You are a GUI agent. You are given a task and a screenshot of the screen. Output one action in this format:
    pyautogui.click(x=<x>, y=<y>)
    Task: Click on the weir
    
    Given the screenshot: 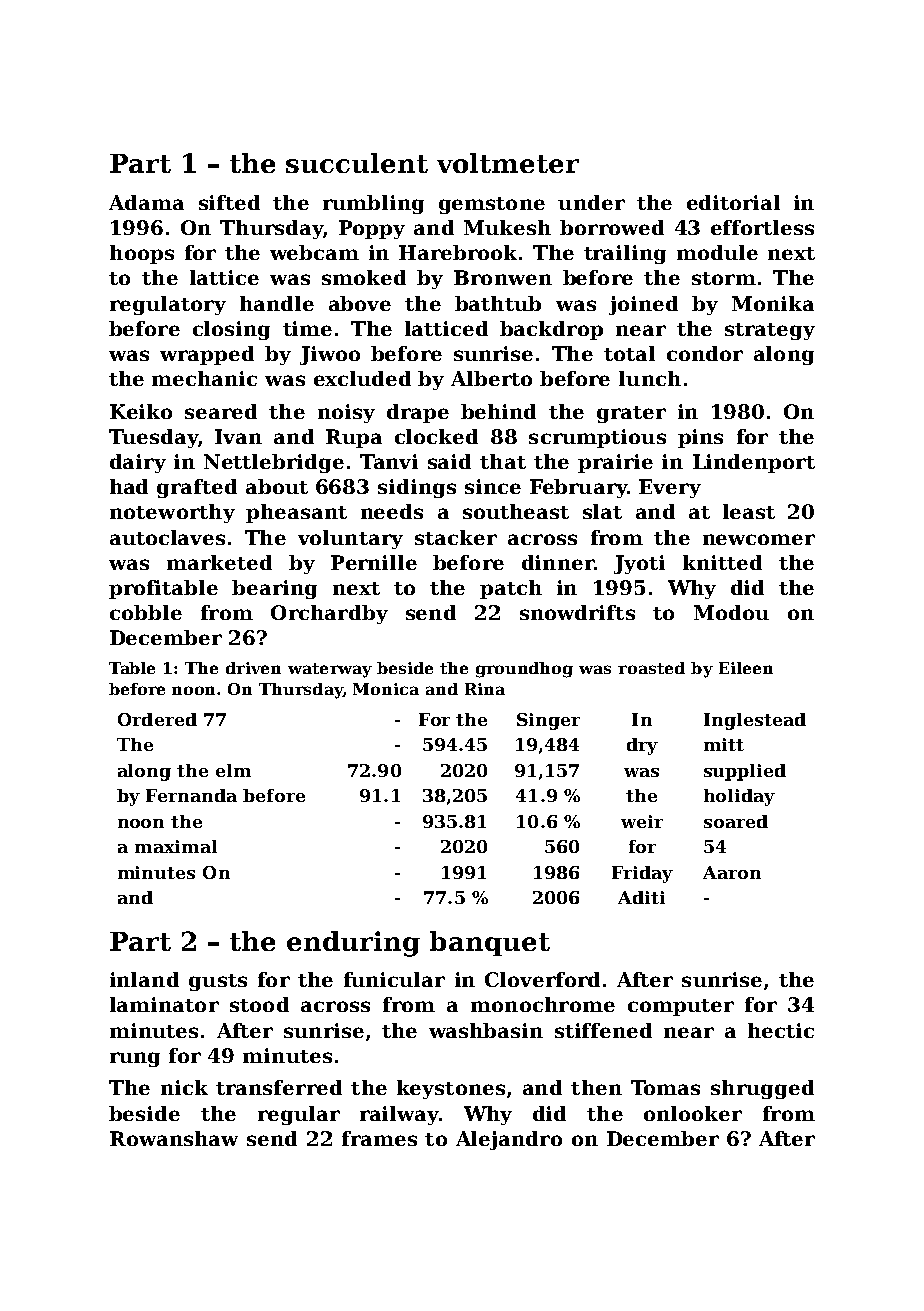 What is the action you would take?
    pyautogui.click(x=642, y=821)
